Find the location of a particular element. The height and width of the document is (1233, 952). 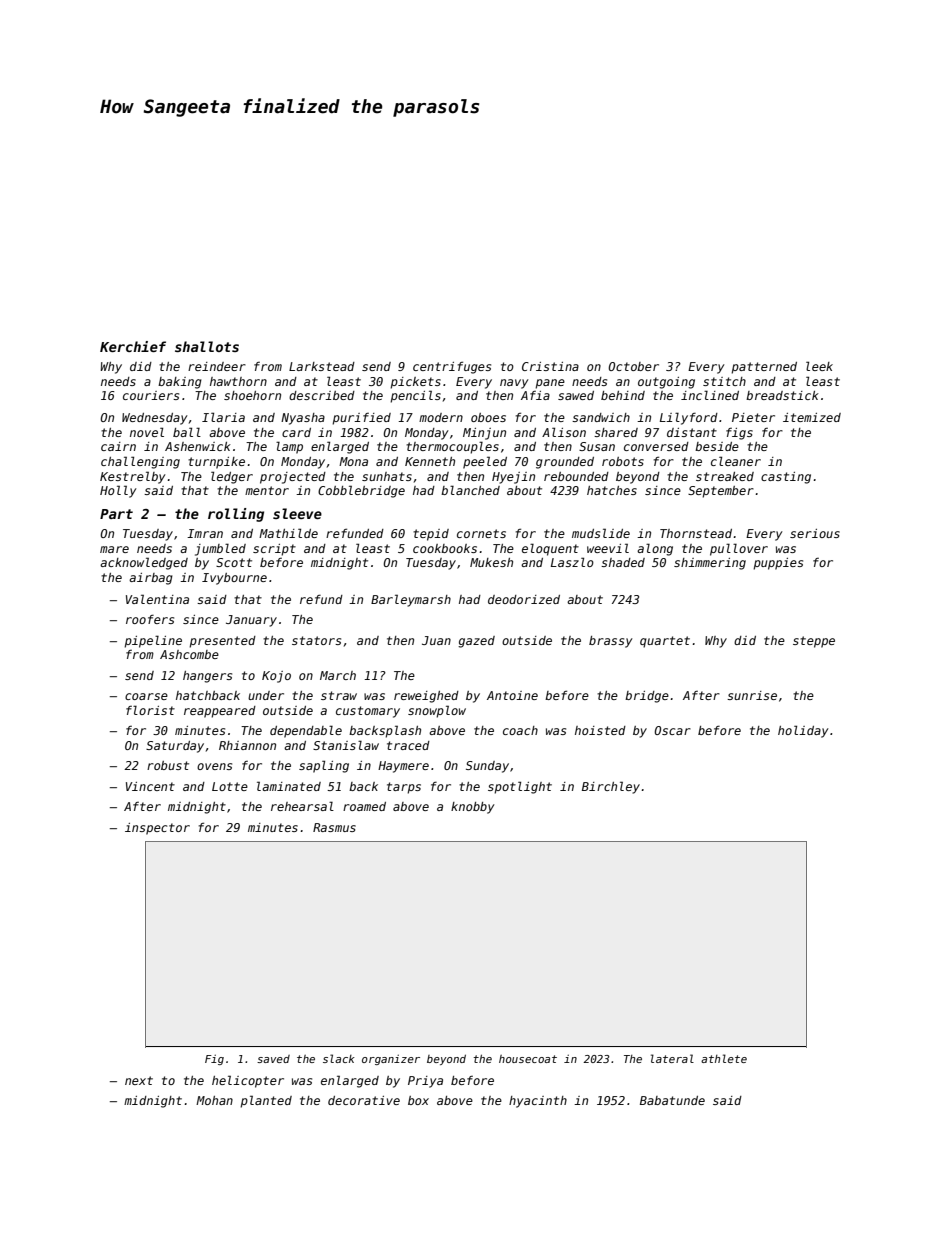

knobby is located at coordinates (473, 808).
